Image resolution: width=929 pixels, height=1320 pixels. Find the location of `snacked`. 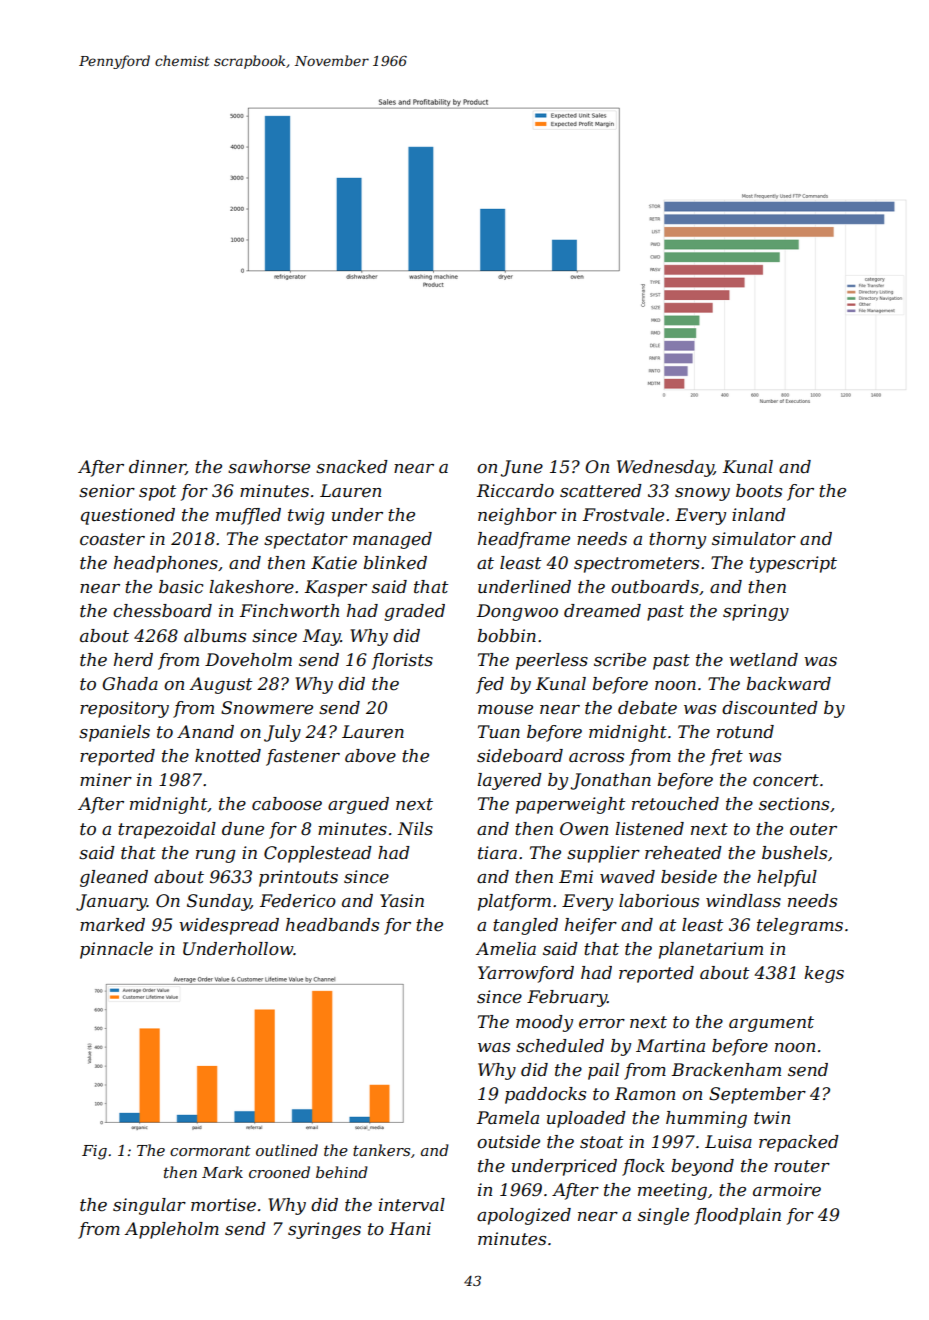

snacked is located at coordinates (352, 466).
